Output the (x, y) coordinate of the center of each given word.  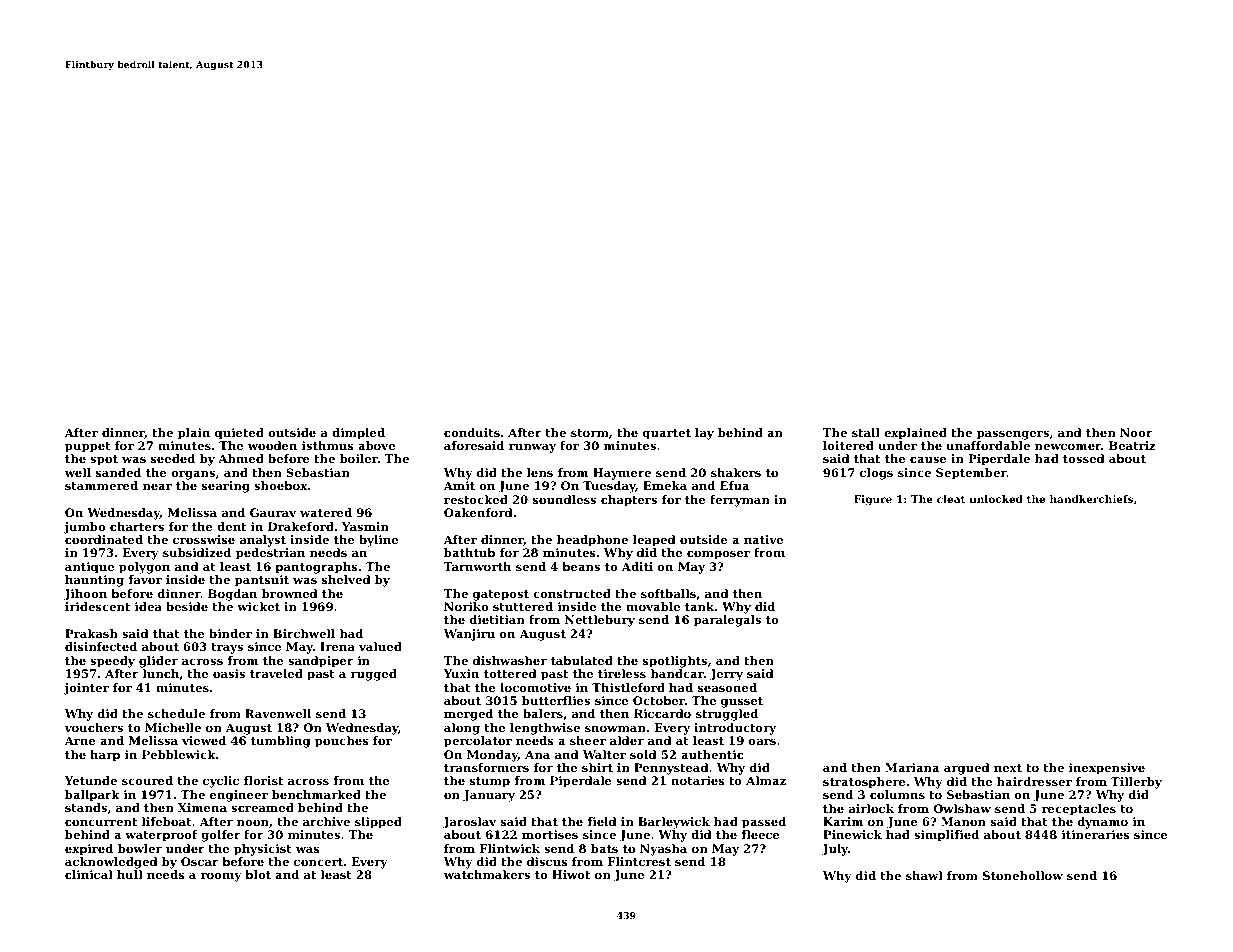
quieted (239, 434)
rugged (373, 675)
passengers (1013, 435)
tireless (622, 673)
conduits (472, 432)
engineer (239, 796)
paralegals (727, 621)
